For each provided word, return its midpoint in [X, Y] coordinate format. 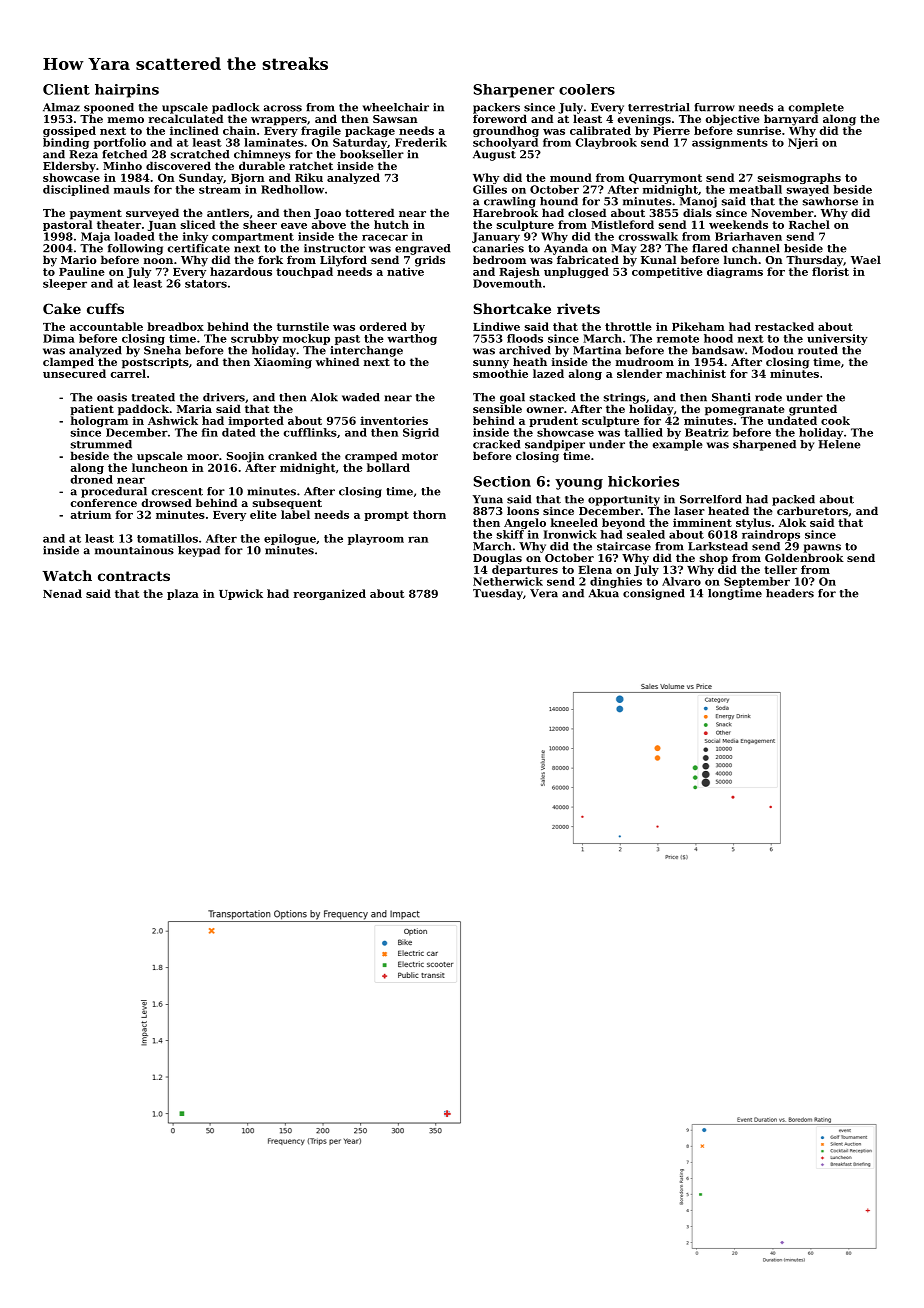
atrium [91, 514]
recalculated [185, 118]
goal [512, 398]
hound [559, 201]
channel [756, 248]
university [837, 339]
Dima [59, 338]
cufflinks [310, 432]
